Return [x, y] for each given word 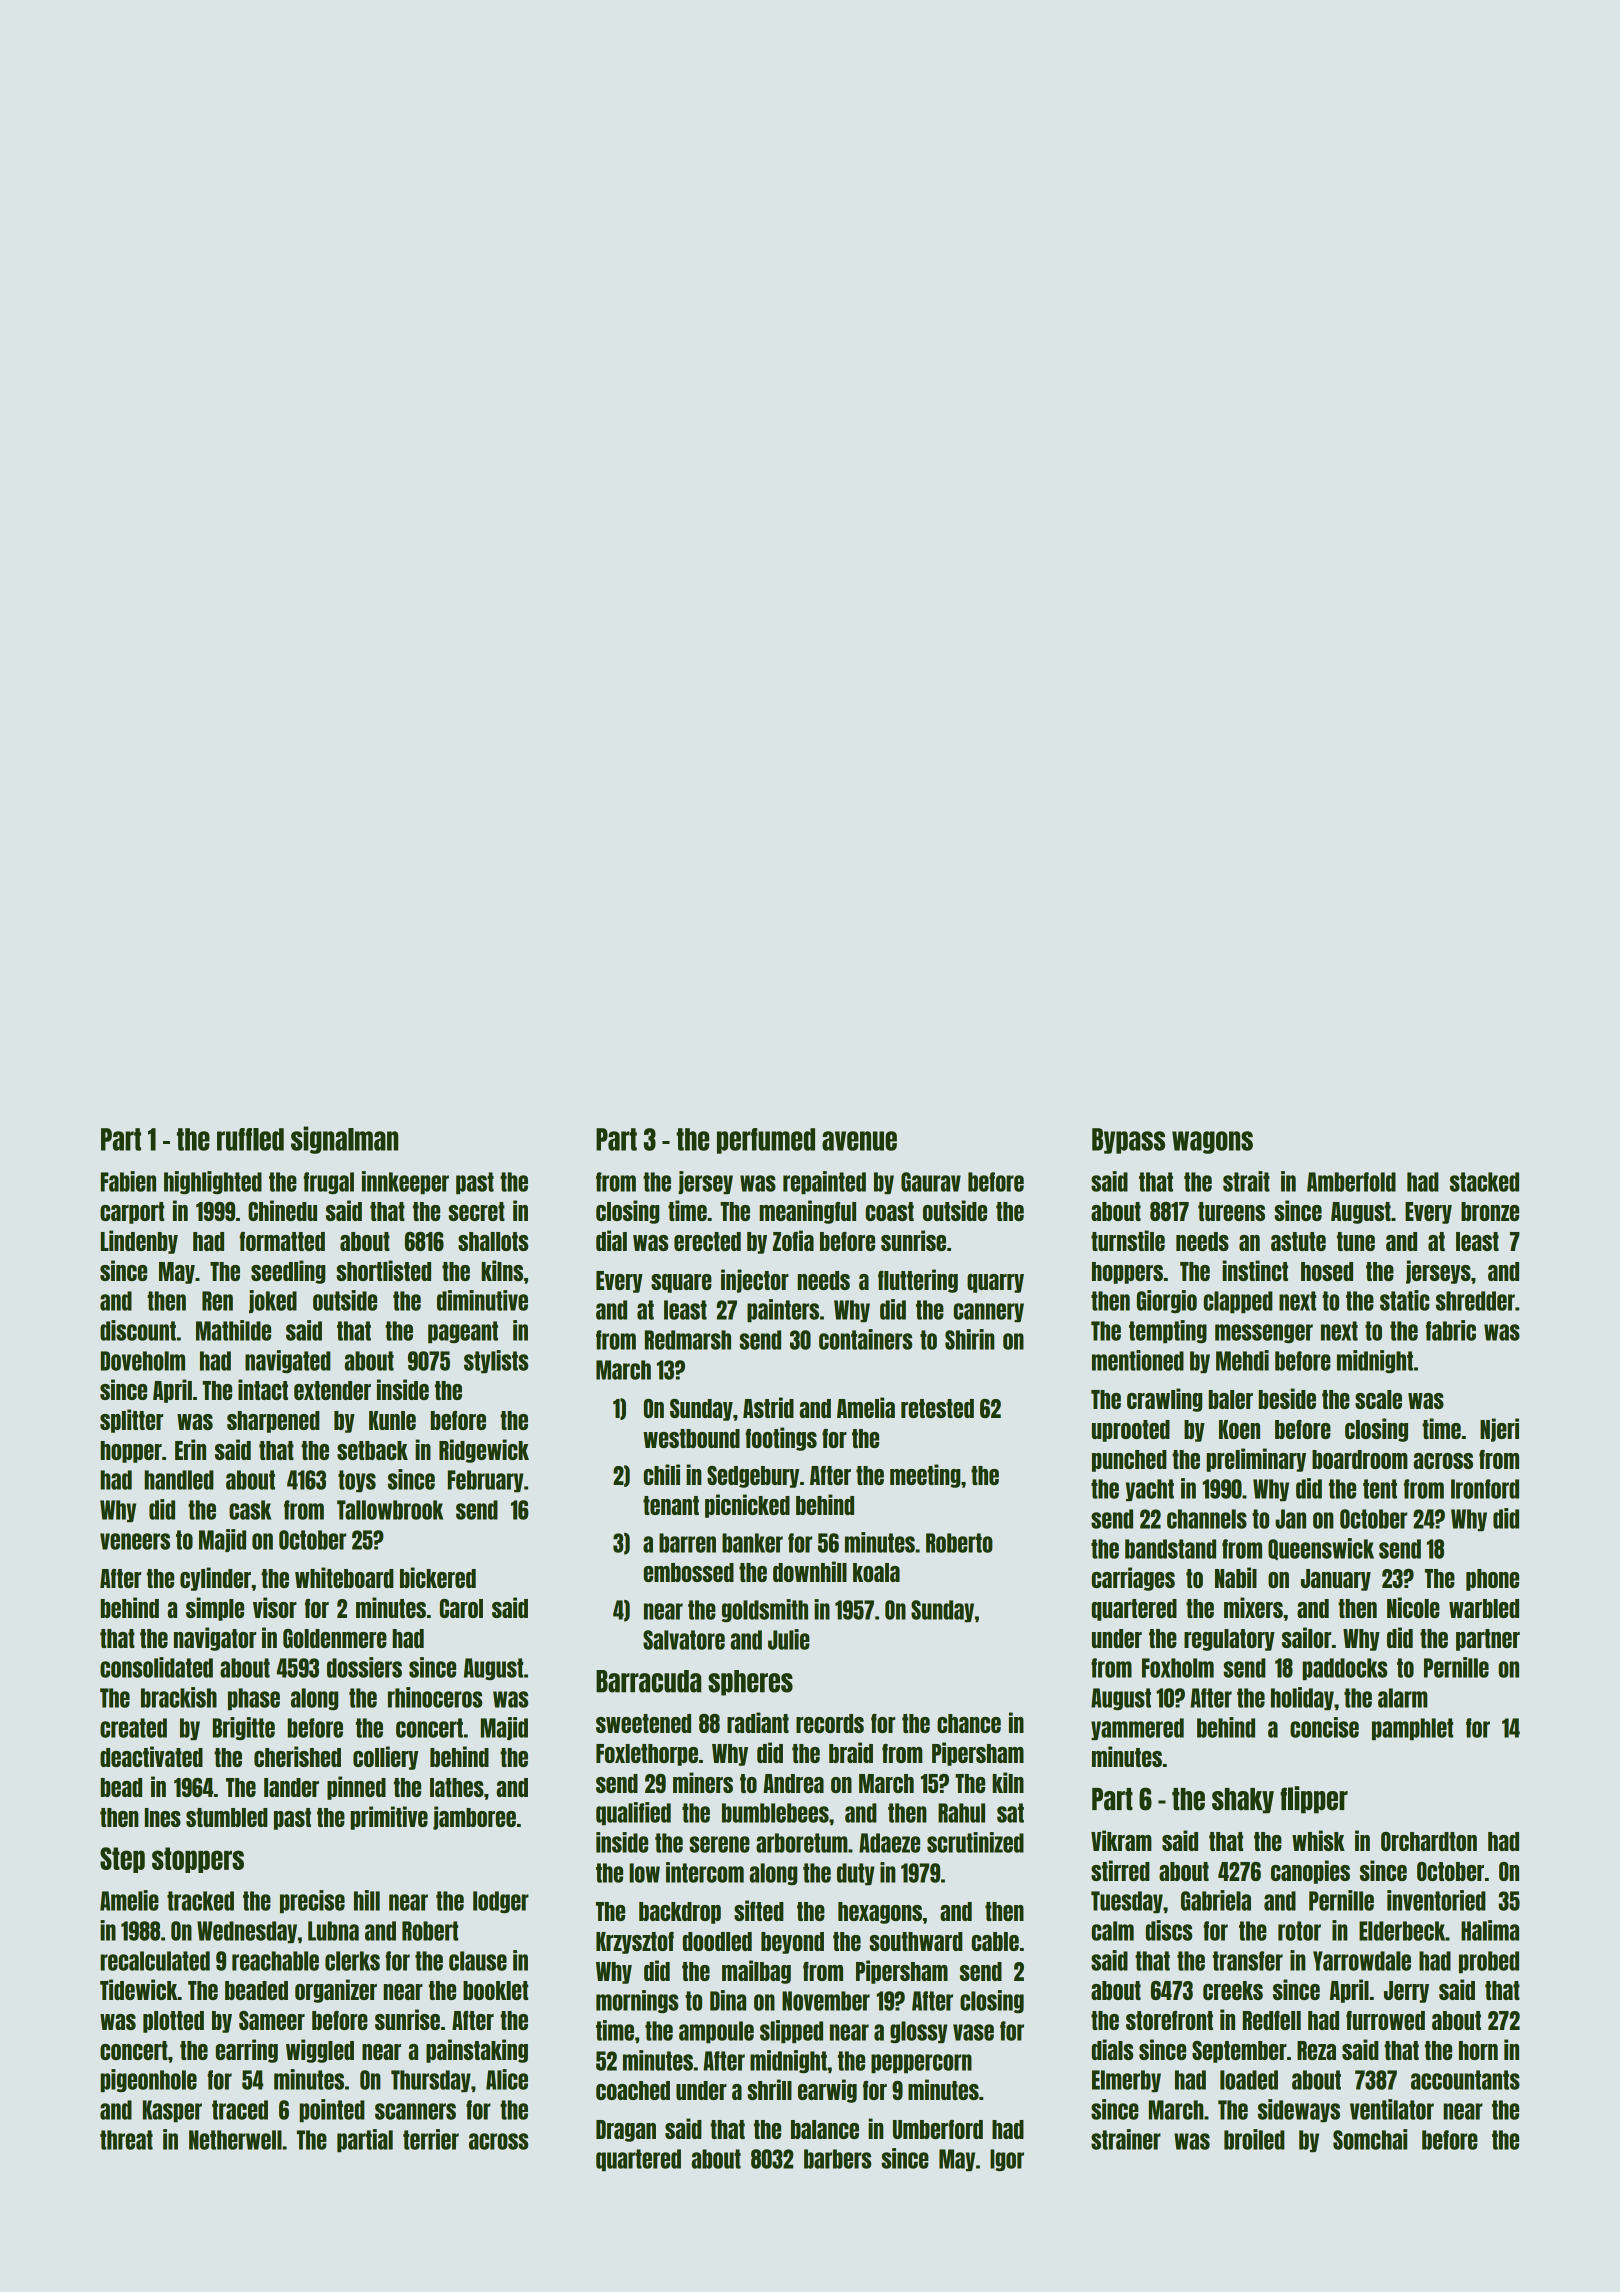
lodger [501, 1902]
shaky [1243, 1801]
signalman [344, 1140]
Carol [461, 1608]
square [681, 1283]
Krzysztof [635, 1943]
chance [969, 1723]
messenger [1264, 1333]
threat [126, 2140]
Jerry [1406, 1992]
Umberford [938, 2129]
